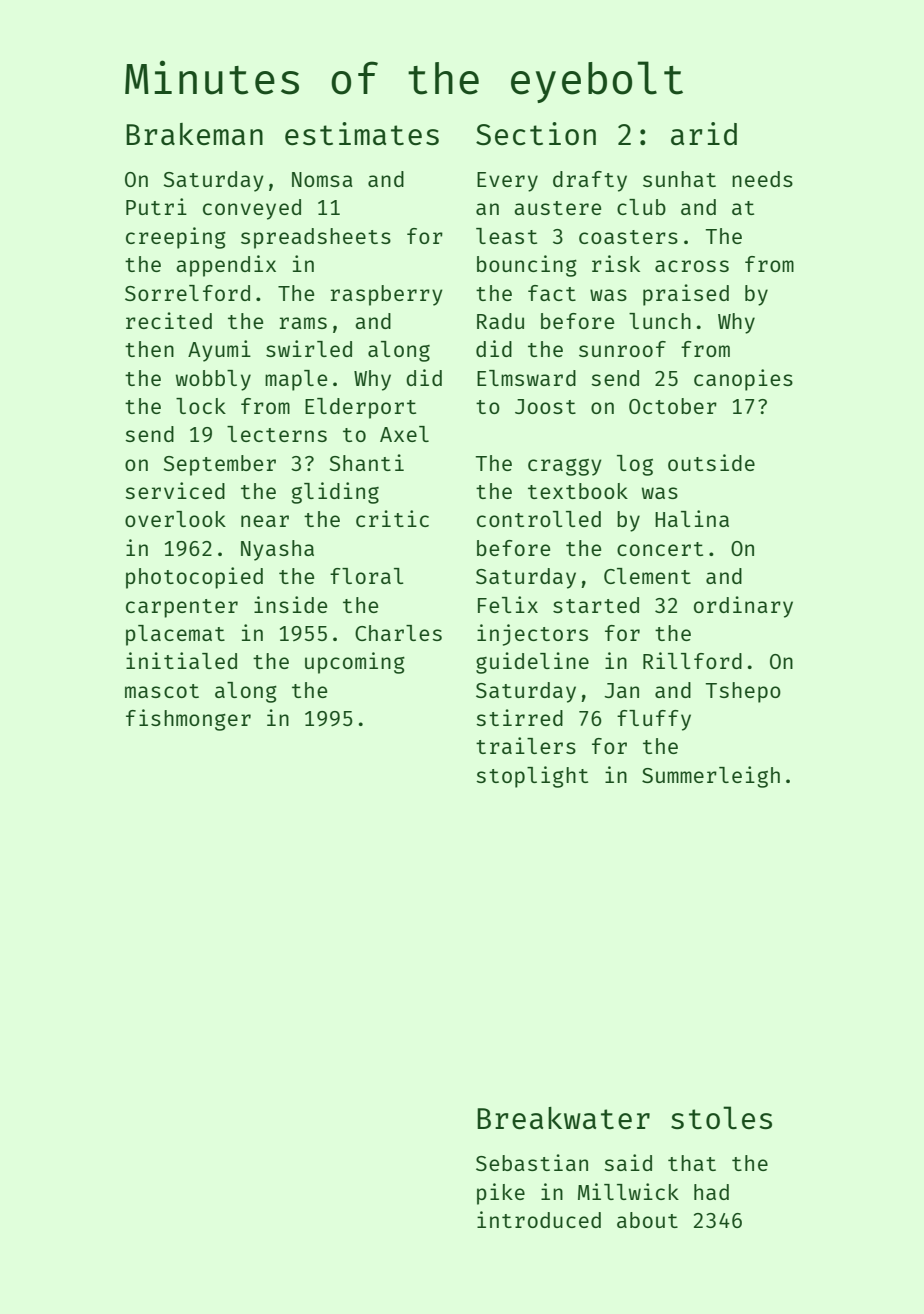 The image size is (924, 1314). Describe the element at coordinates (704, 133) in the screenshot. I see `arid` at that location.
